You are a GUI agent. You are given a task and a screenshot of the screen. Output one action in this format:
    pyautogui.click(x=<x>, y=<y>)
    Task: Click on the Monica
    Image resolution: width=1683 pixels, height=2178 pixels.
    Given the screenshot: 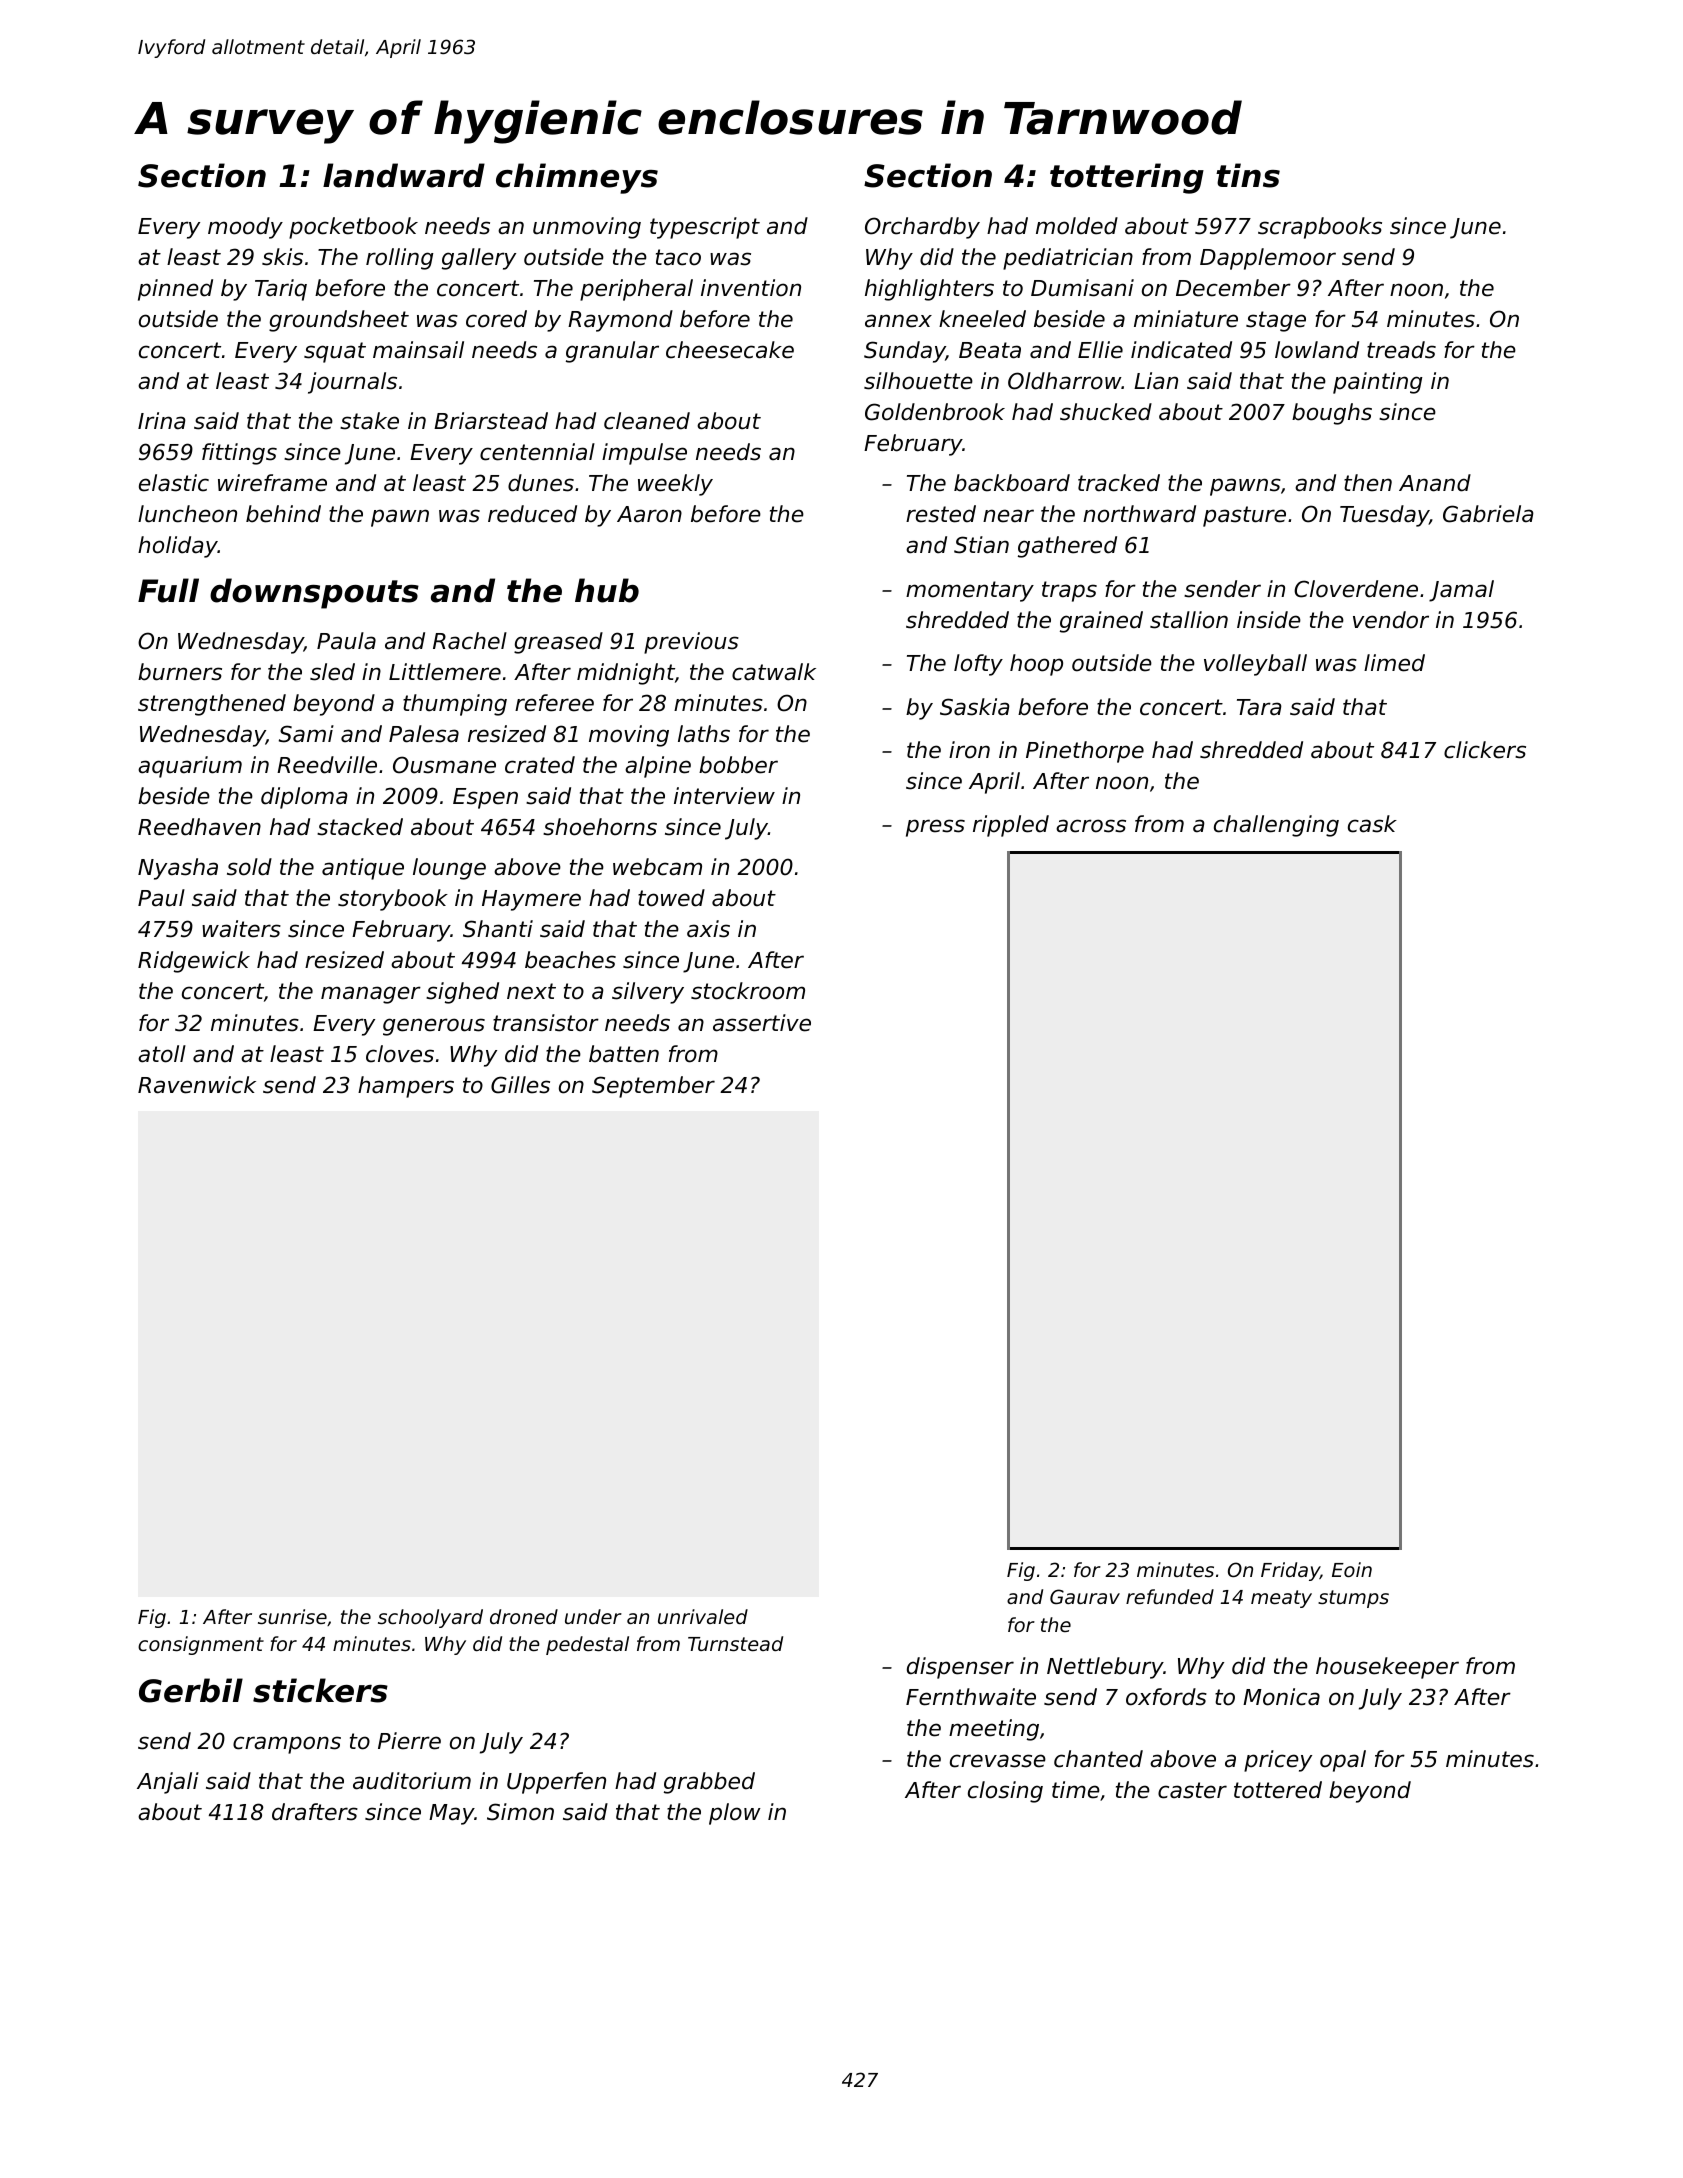 What is the action you would take?
    pyautogui.click(x=1281, y=1697)
